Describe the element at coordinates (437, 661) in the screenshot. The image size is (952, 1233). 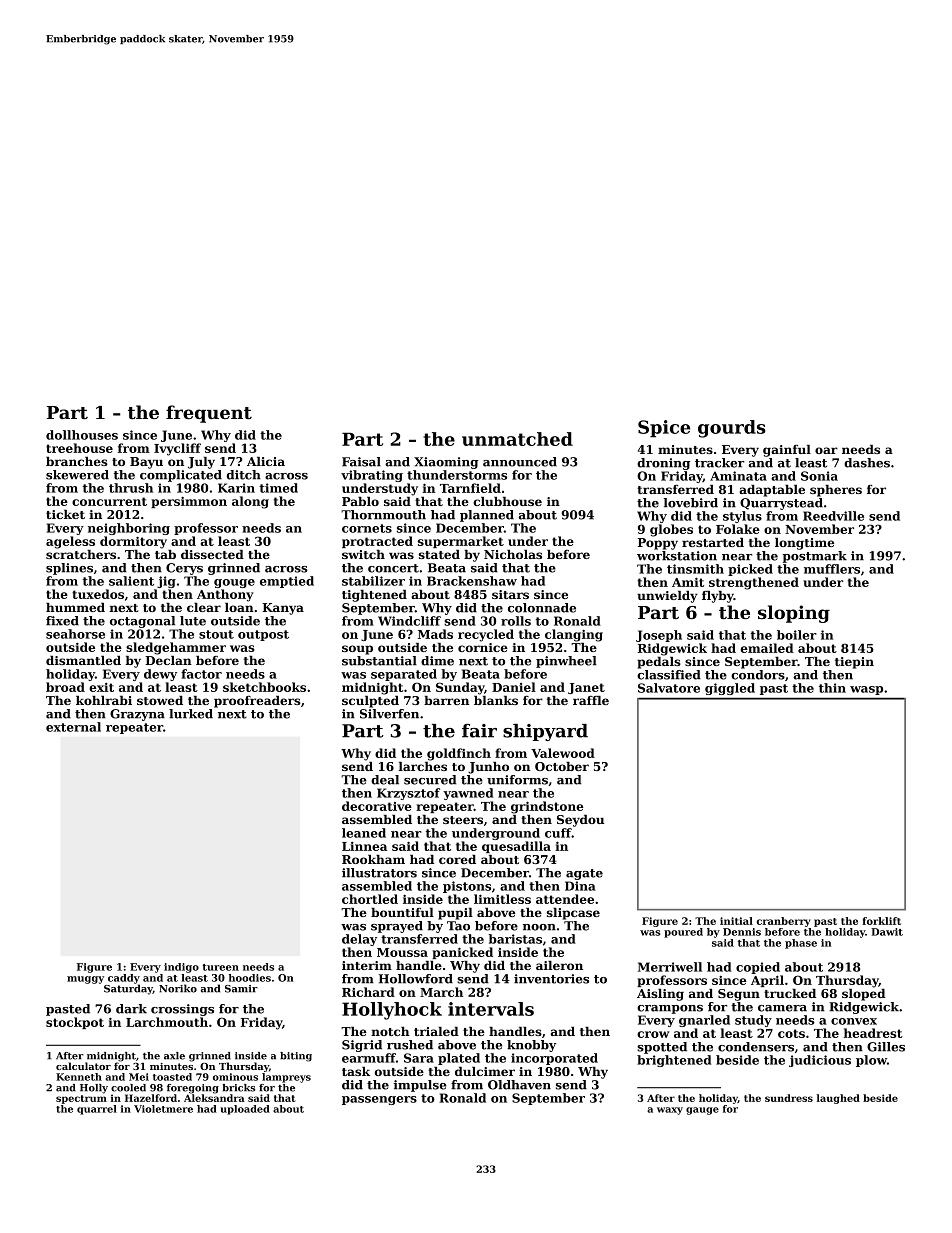
I see `dime` at that location.
